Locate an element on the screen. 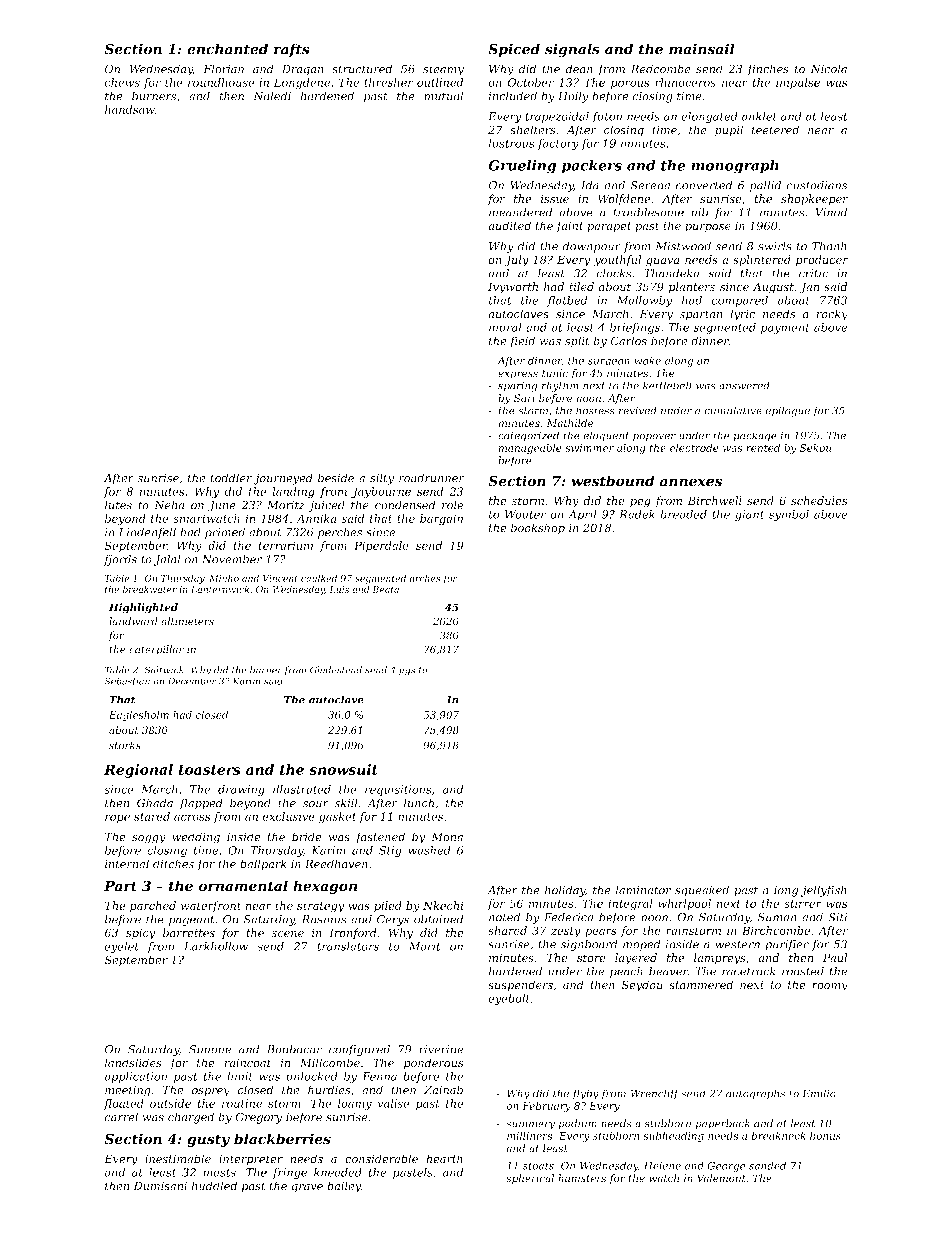 The width and height of the screenshot is (952, 1233). Lindenfell is located at coordinates (147, 533).
